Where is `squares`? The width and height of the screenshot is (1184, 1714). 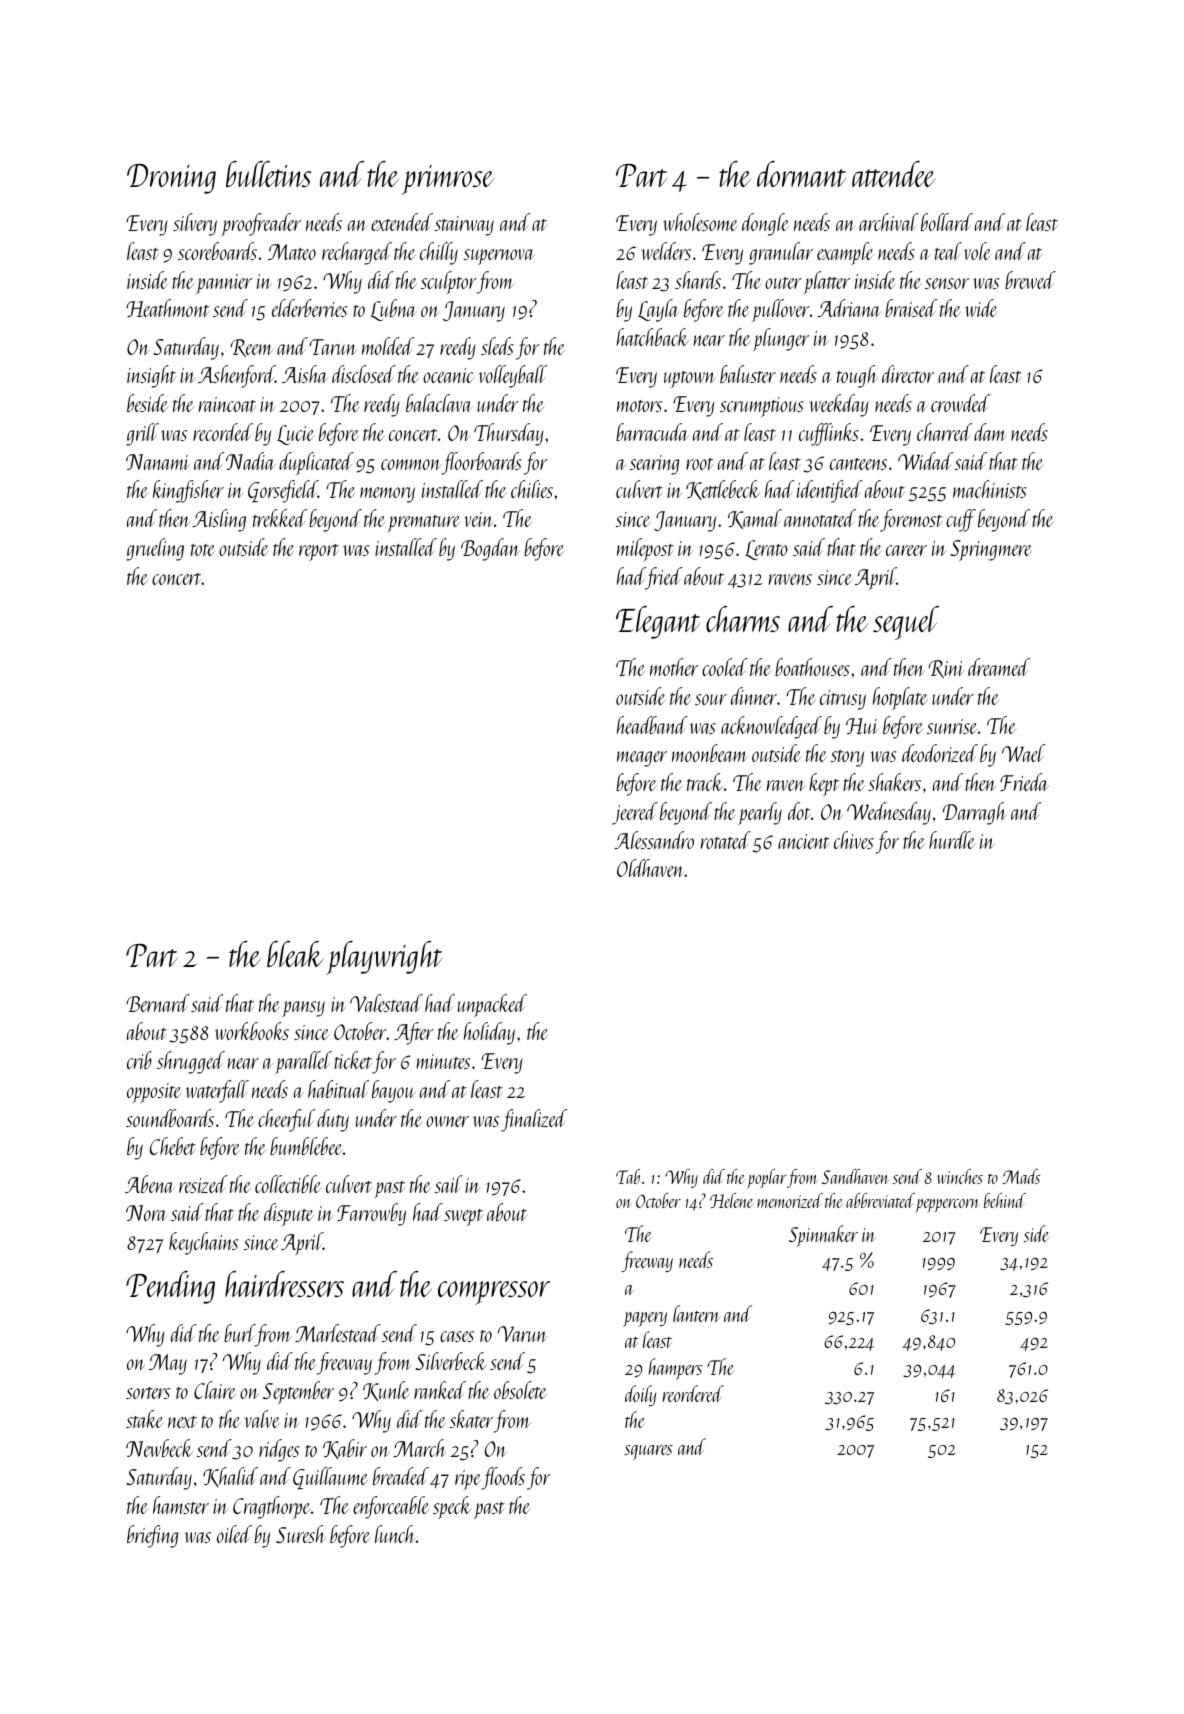
squares is located at coordinates (648, 1452).
